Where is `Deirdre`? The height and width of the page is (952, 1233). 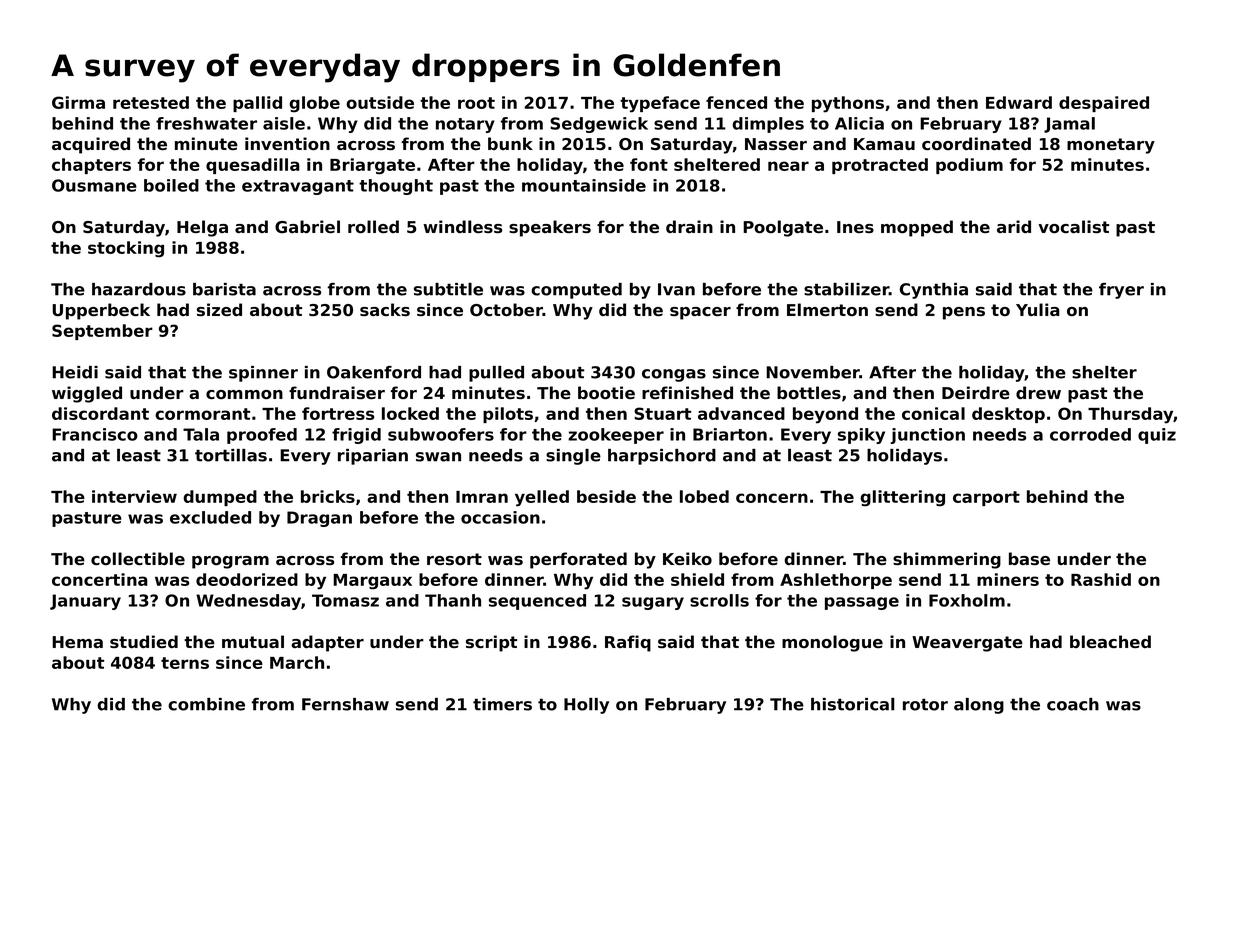
Deirdre is located at coordinates (976, 392).
